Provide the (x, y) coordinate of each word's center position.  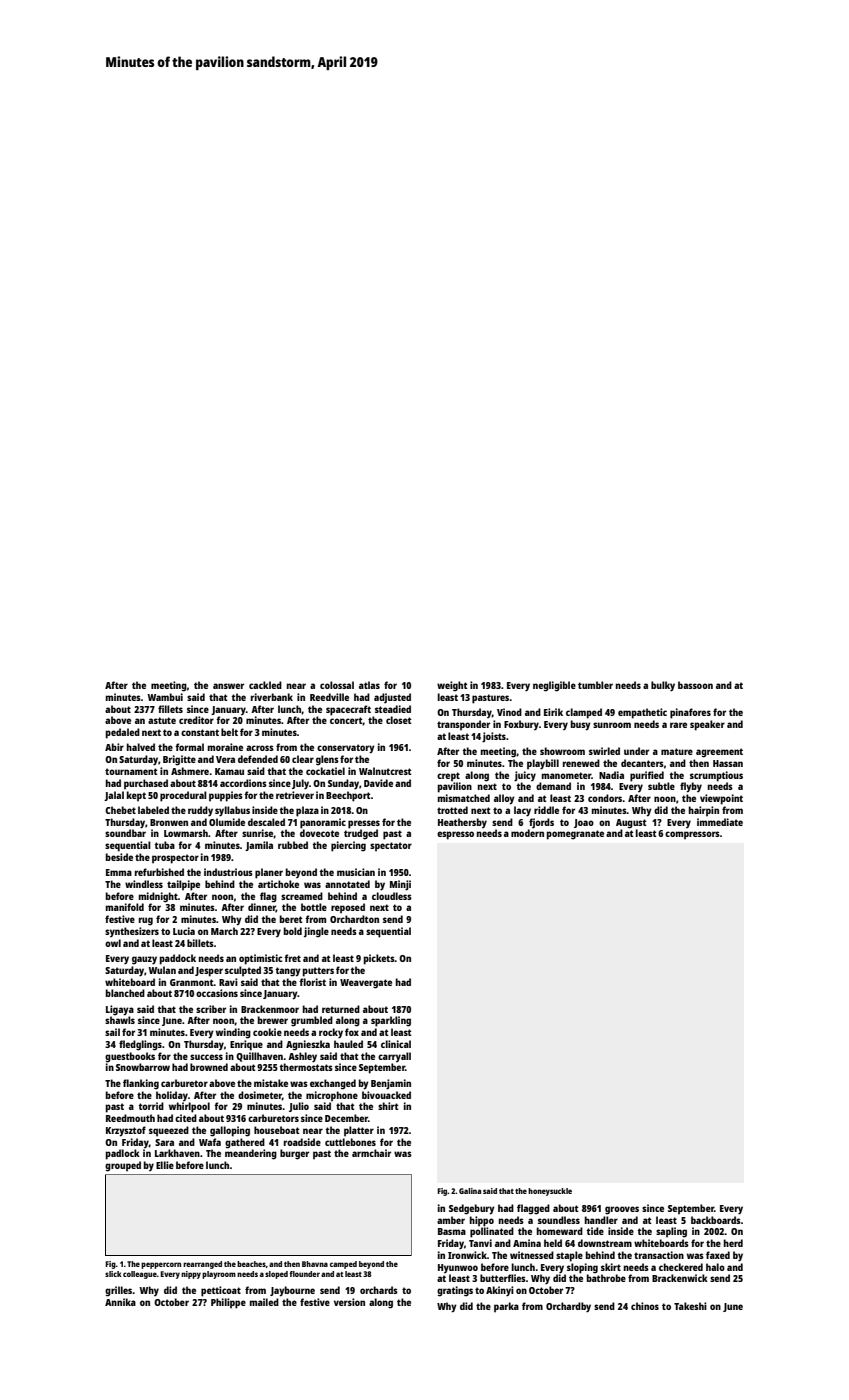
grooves (622, 1210)
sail (112, 1032)
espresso (455, 835)
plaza (307, 811)
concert (346, 721)
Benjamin (391, 1084)
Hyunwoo (458, 1268)
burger (294, 1154)
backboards (716, 1220)
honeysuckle (550, 1192)
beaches (251, 1264)
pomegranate (575, 835)
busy (581, 725)
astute (162, 720)
